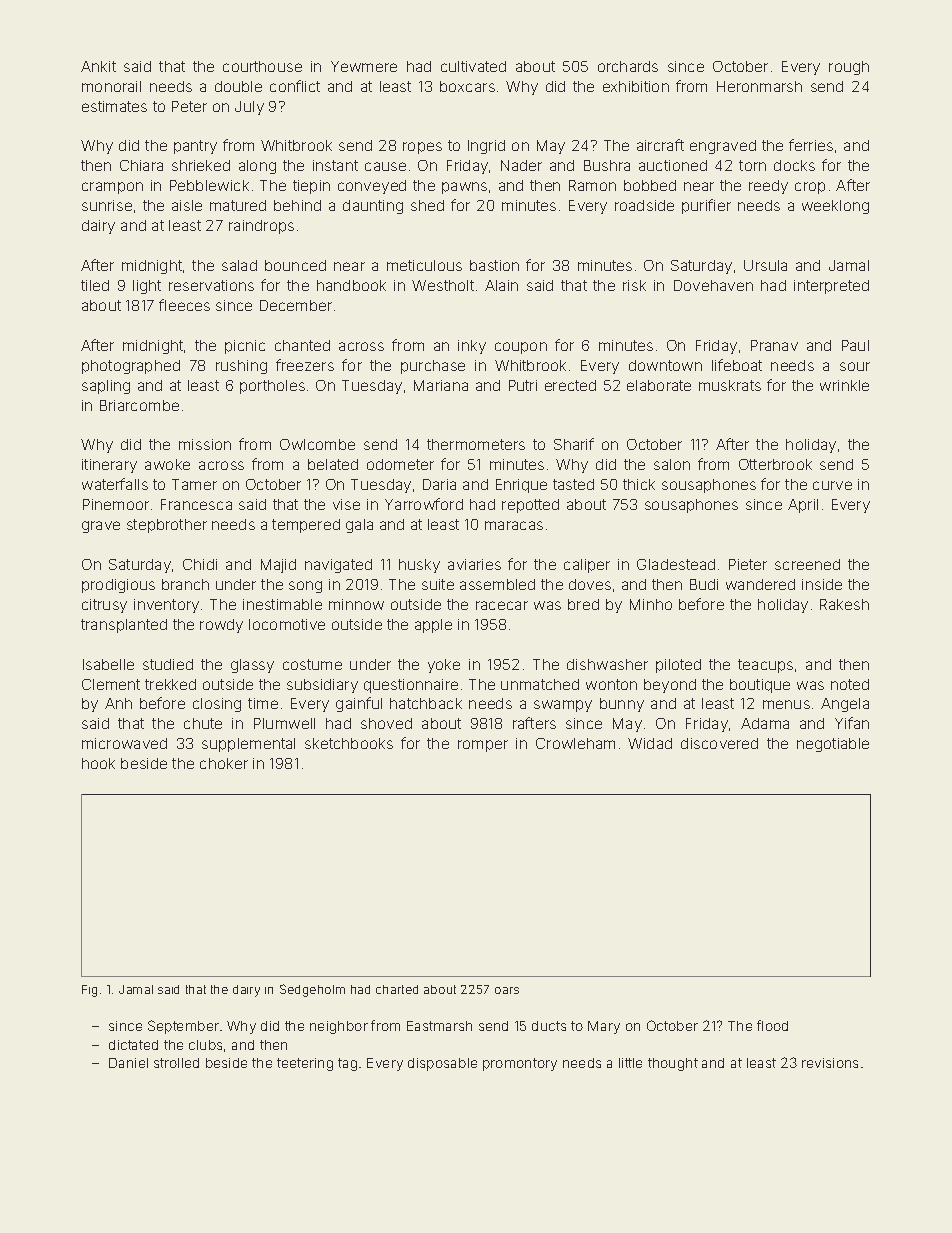 This screenshot has height=1233, width=952. What do you see at coordinates (521, 165) in the screenshot?
I see `Nader` at bounding box center [521, 165].
